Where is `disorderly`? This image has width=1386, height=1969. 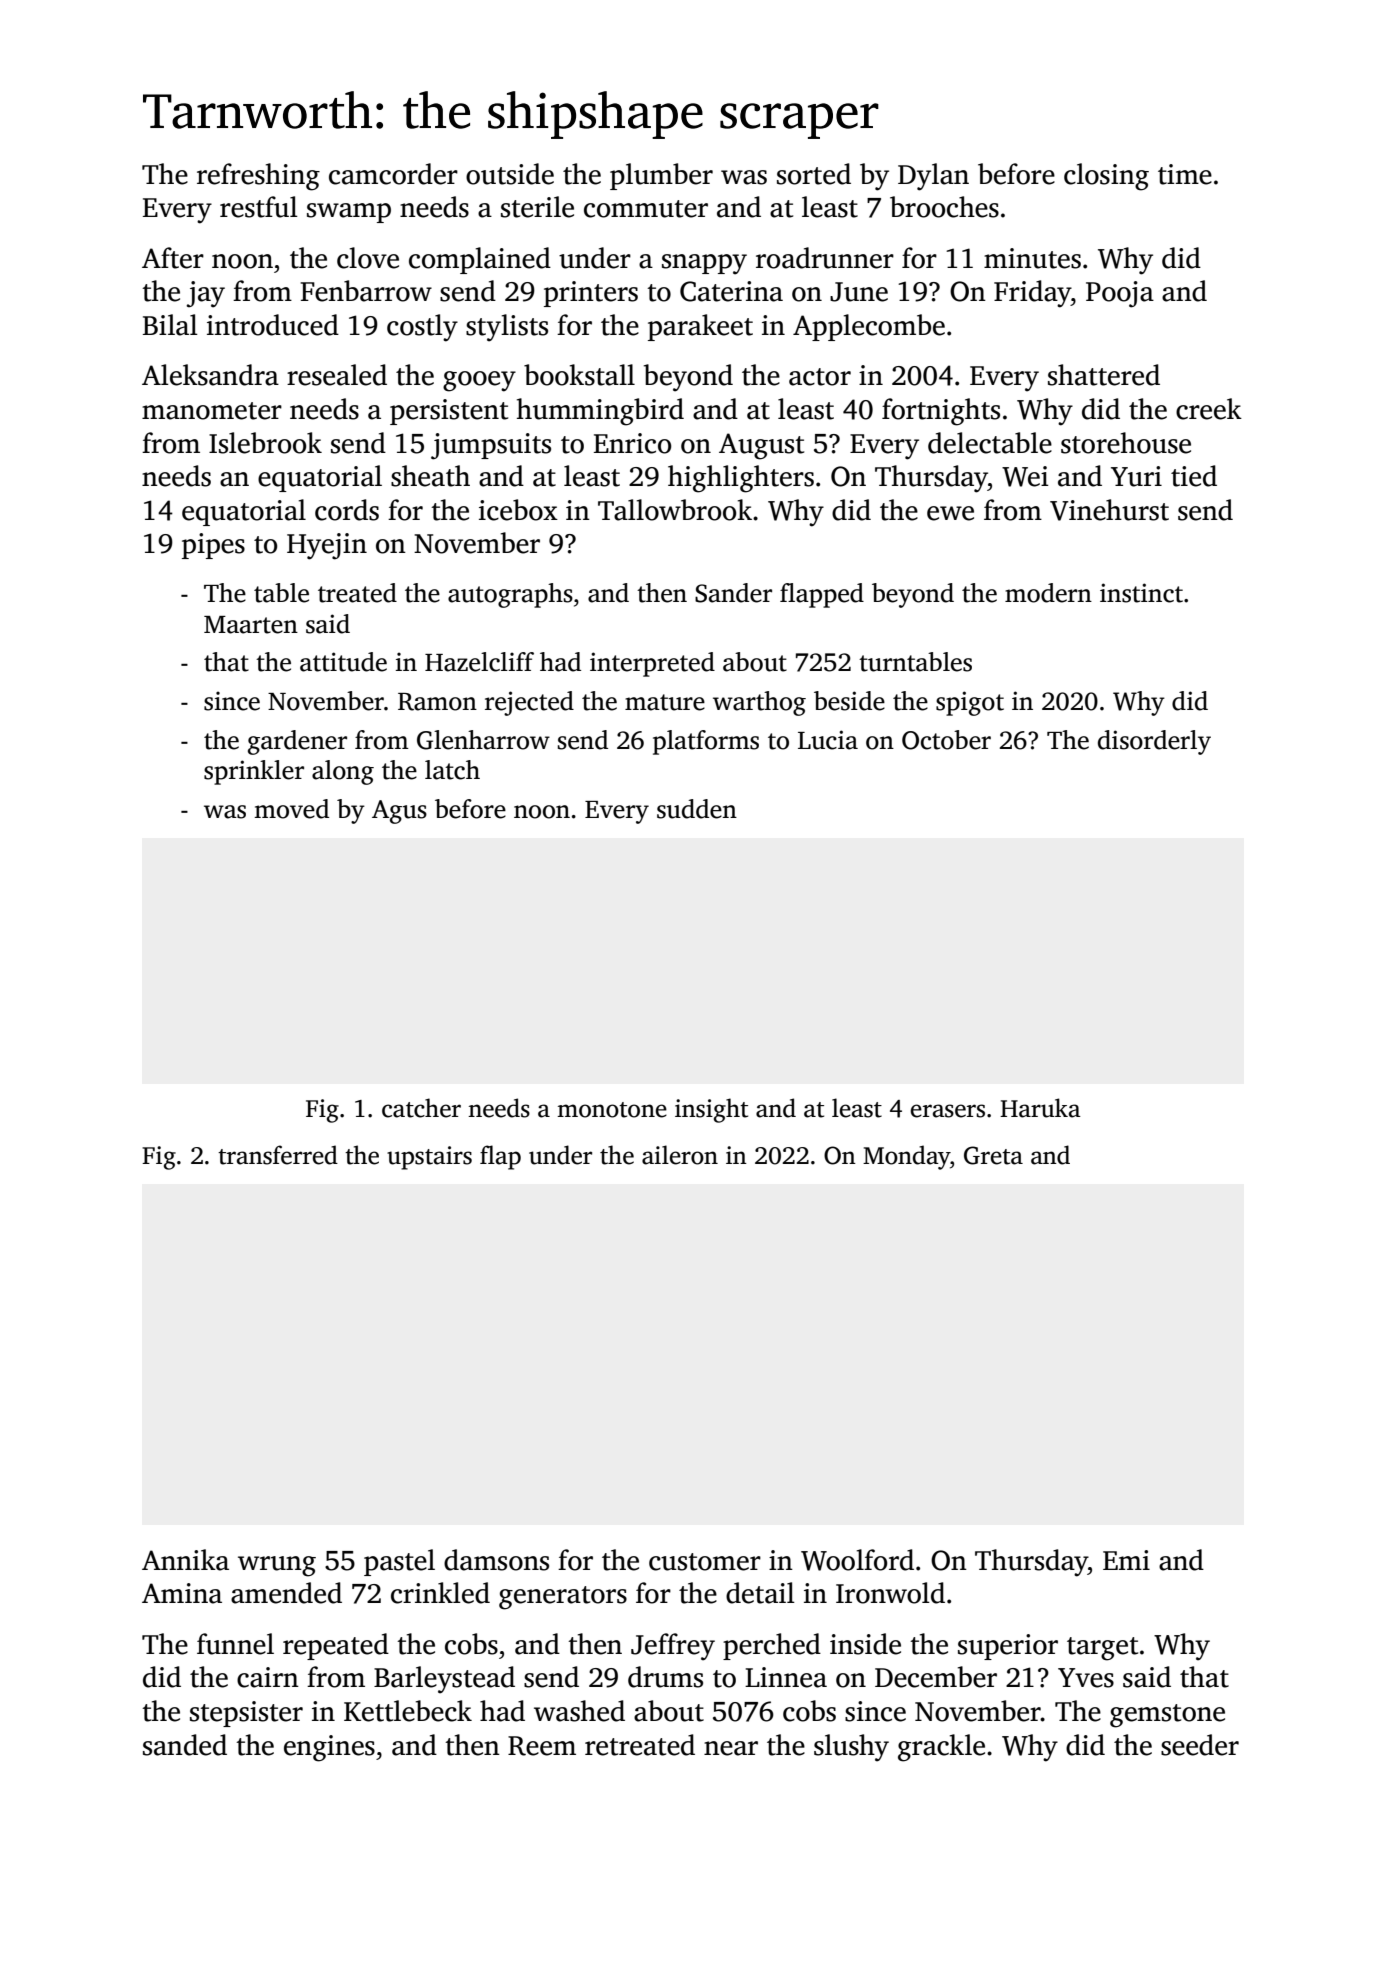
disorderly is located at coordinates (1154, 742).
